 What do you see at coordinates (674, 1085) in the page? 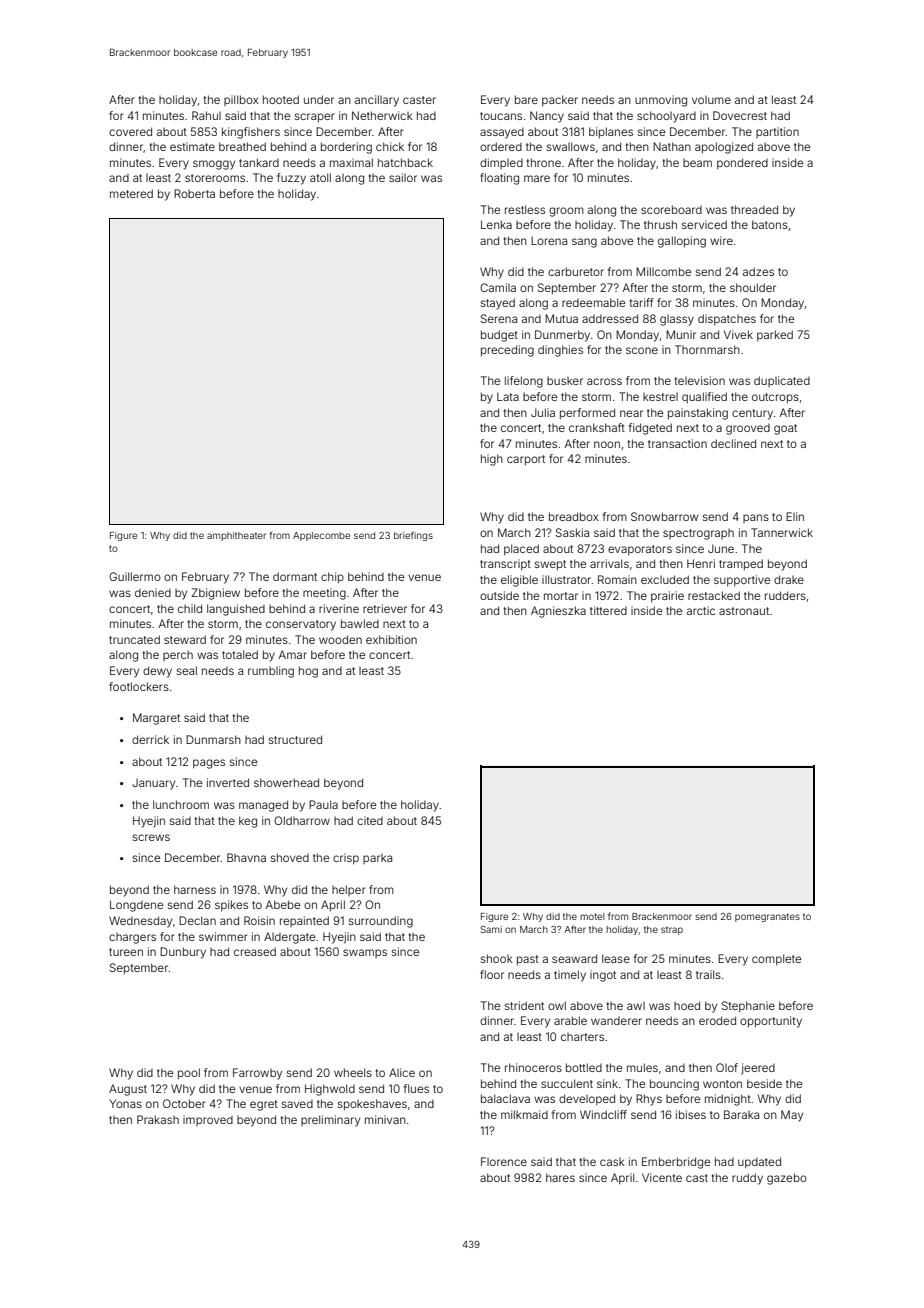
I see `bouncing` at bounding box center [674, 1085].
